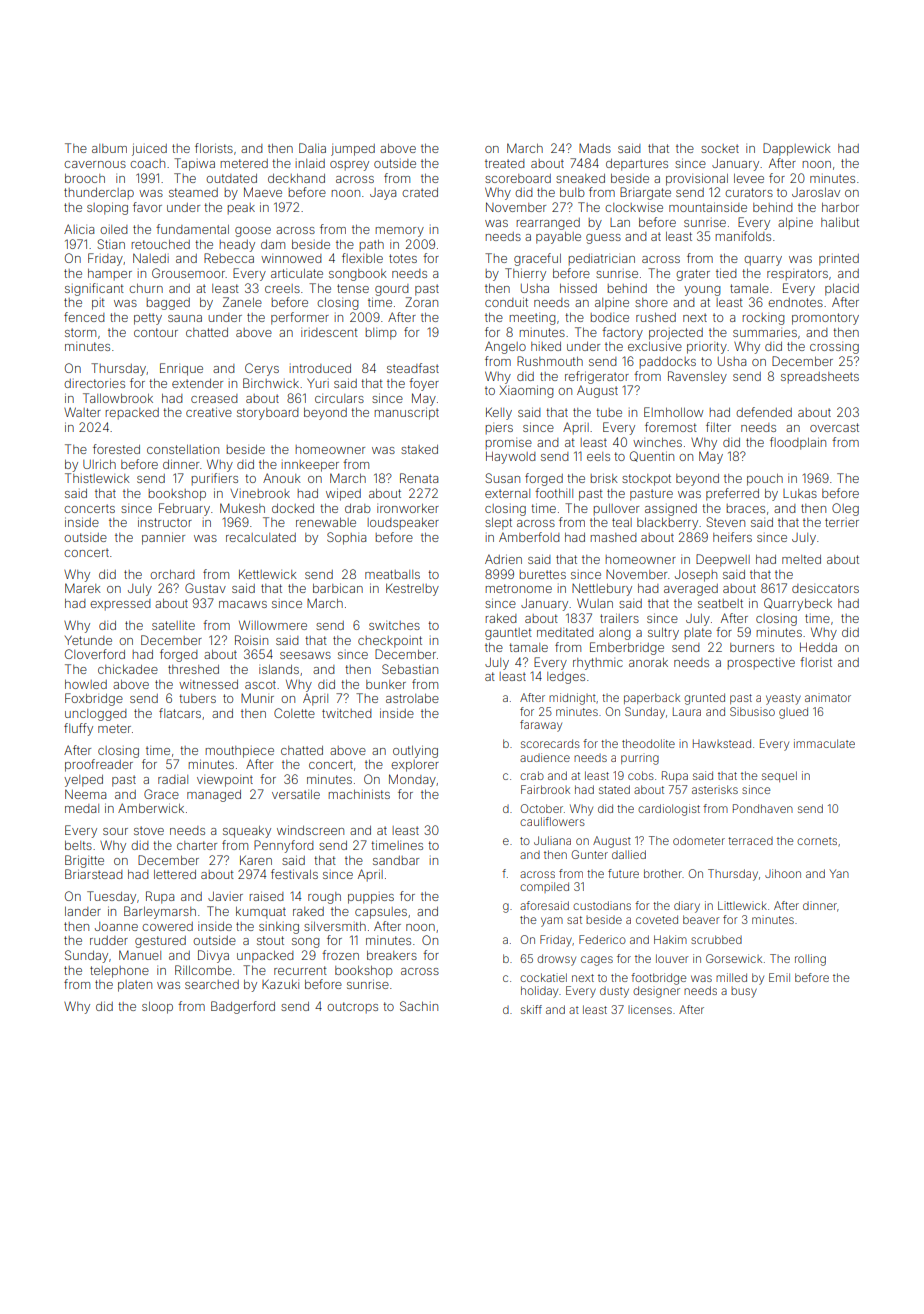  What do you see at coordinates (552, 840) in the screenshot?
I see `Juliana` at bounding box center [552, 840].
